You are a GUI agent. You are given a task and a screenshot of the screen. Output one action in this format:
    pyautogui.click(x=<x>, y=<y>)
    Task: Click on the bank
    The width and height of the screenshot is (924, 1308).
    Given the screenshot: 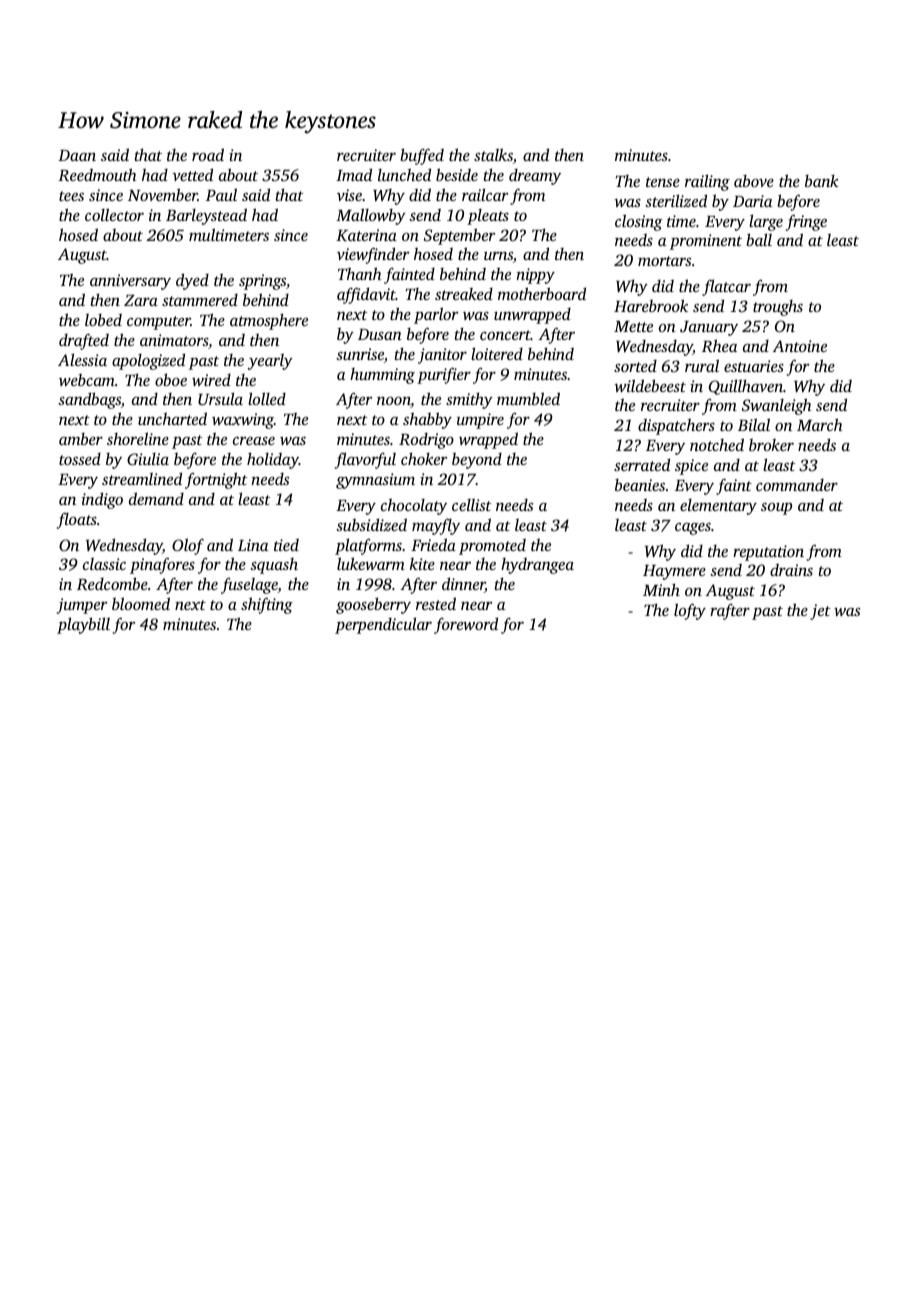 What is the action you would take?
    pyautogui.click(x=822, y=181)
